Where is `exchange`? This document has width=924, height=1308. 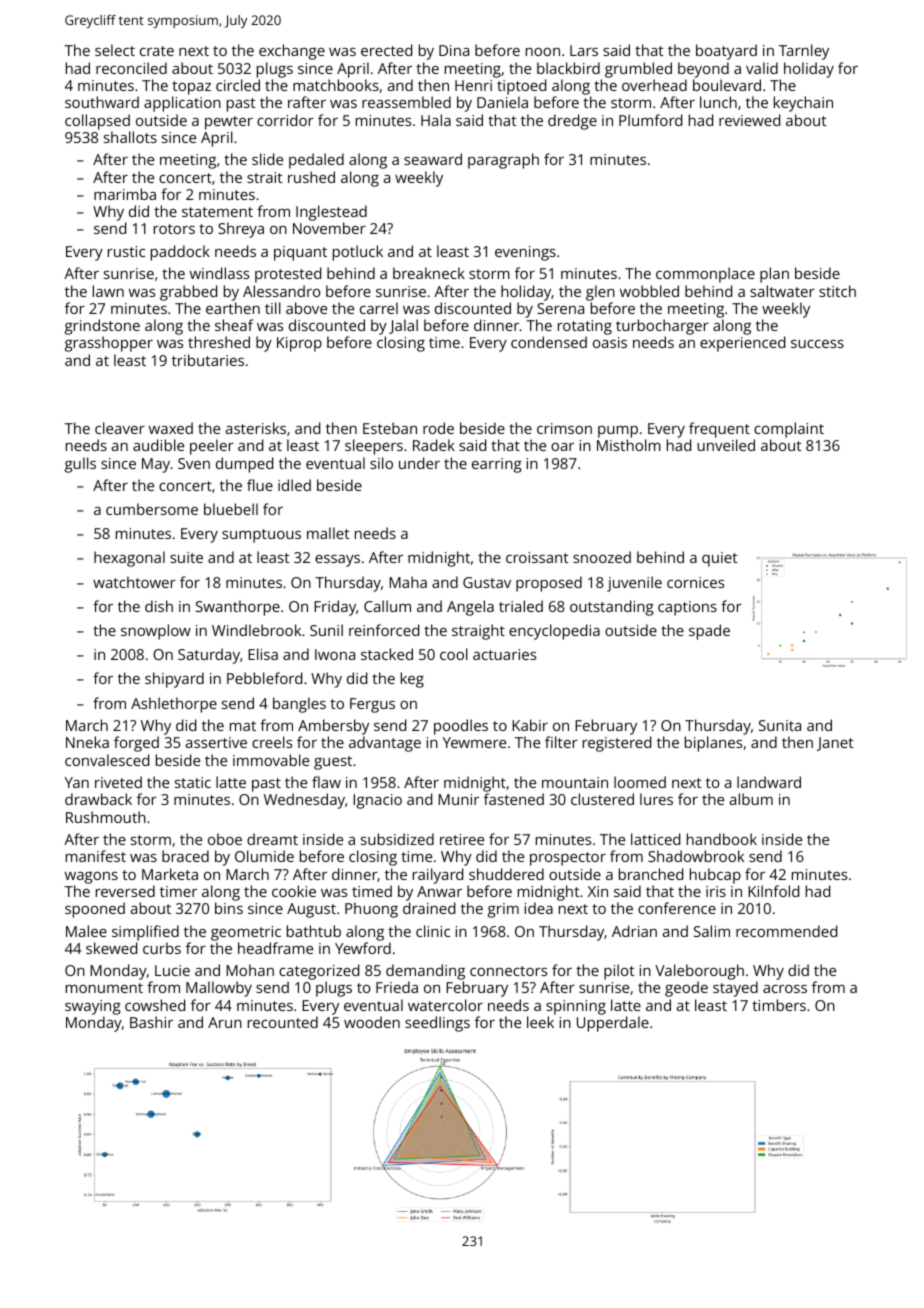
exchange is located at coordinates (292, 52).
